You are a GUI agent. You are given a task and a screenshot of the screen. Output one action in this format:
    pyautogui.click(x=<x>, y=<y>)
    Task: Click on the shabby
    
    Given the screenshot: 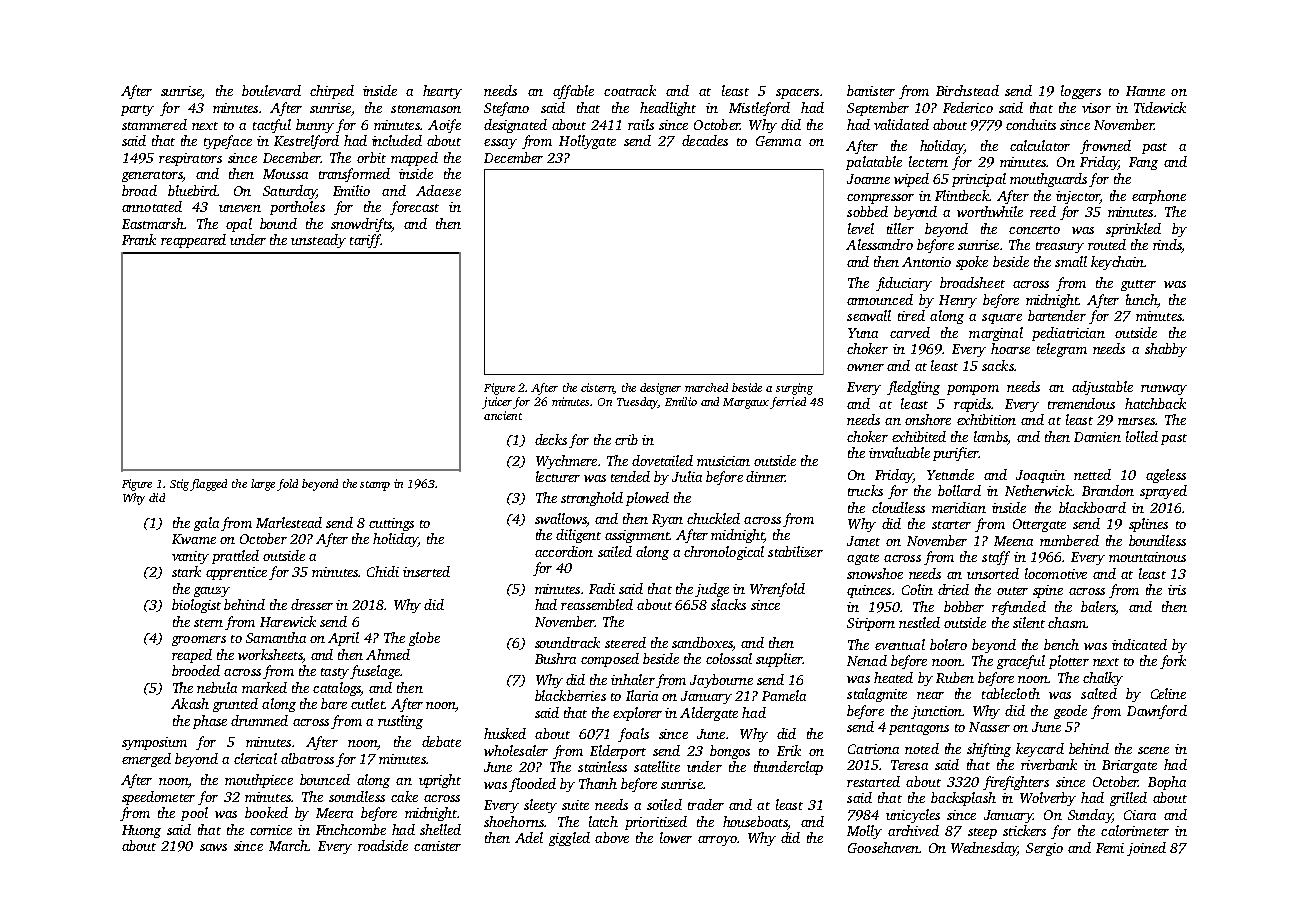 What is the action you would take?
    pyautogui.click(x=1166, y=350)
